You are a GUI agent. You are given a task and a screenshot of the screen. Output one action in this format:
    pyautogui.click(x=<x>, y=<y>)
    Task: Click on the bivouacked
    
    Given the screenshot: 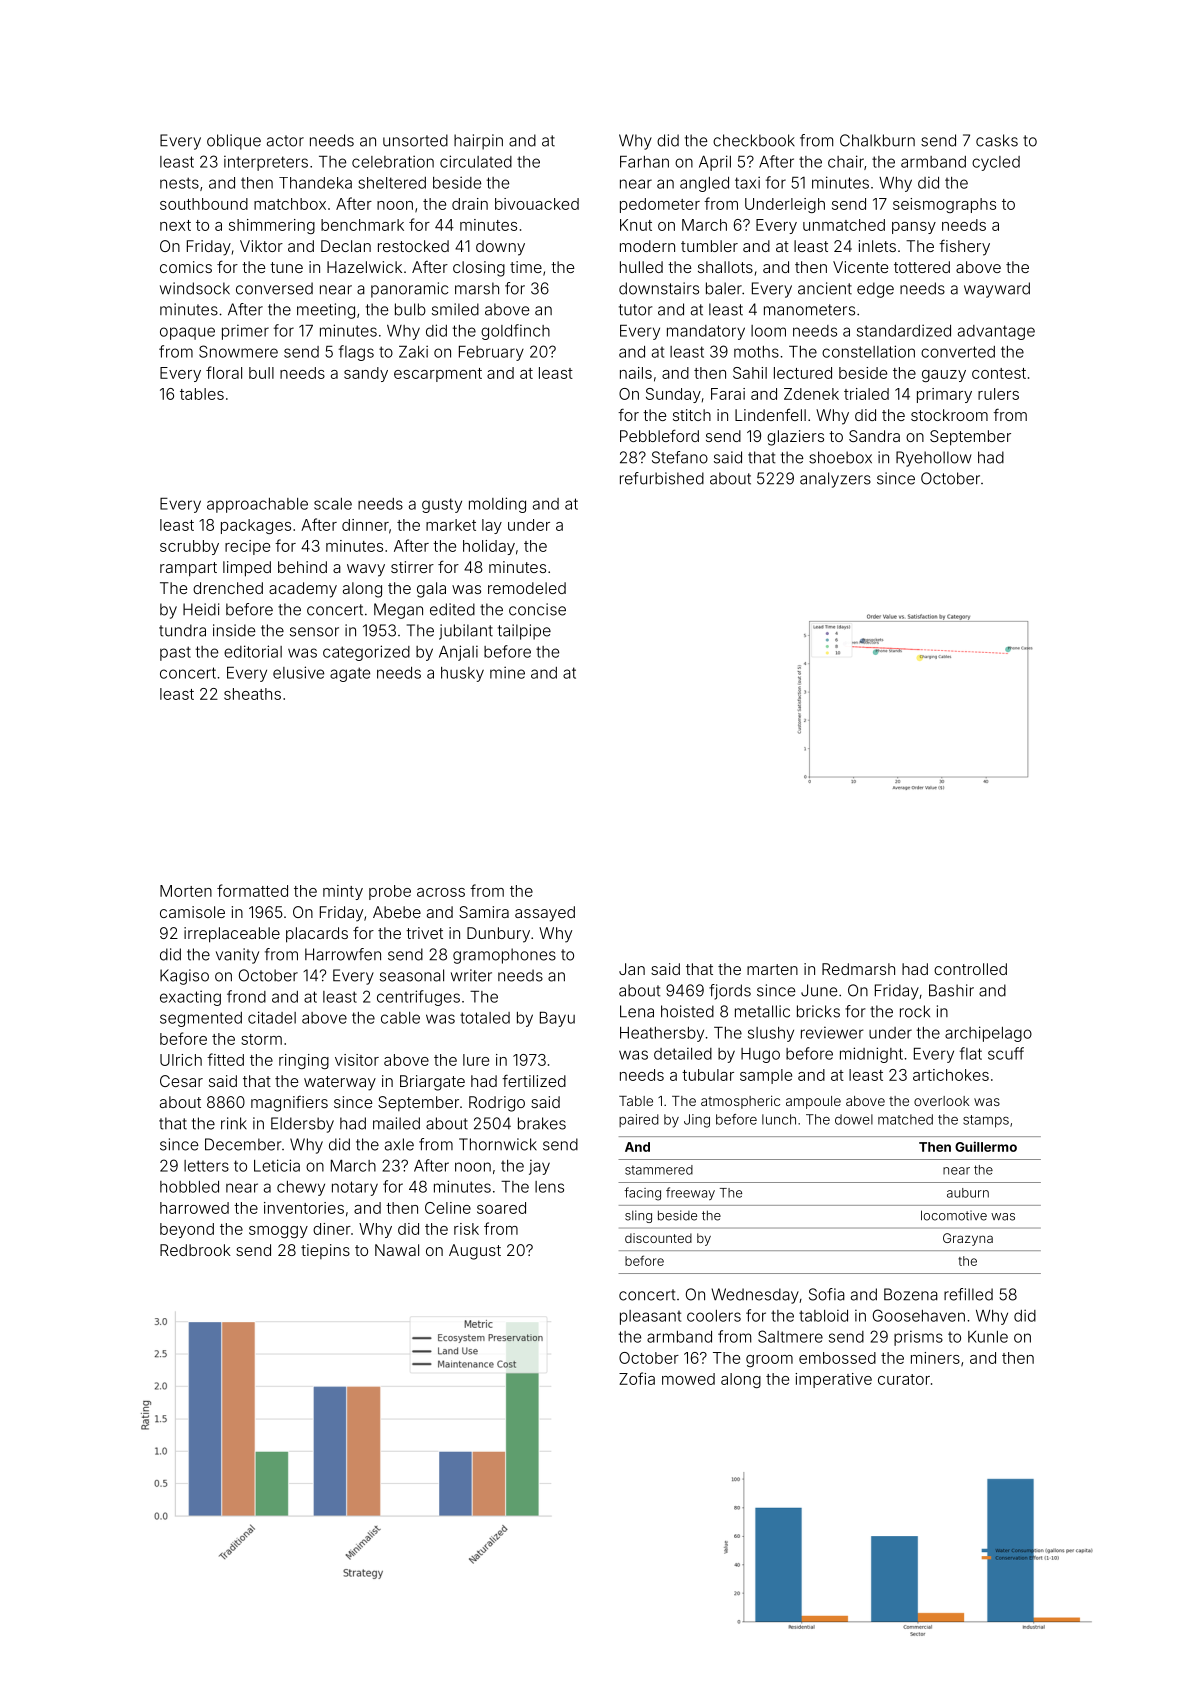 What is the action you would take?
    pyautogui.click(x=537, y=204)
